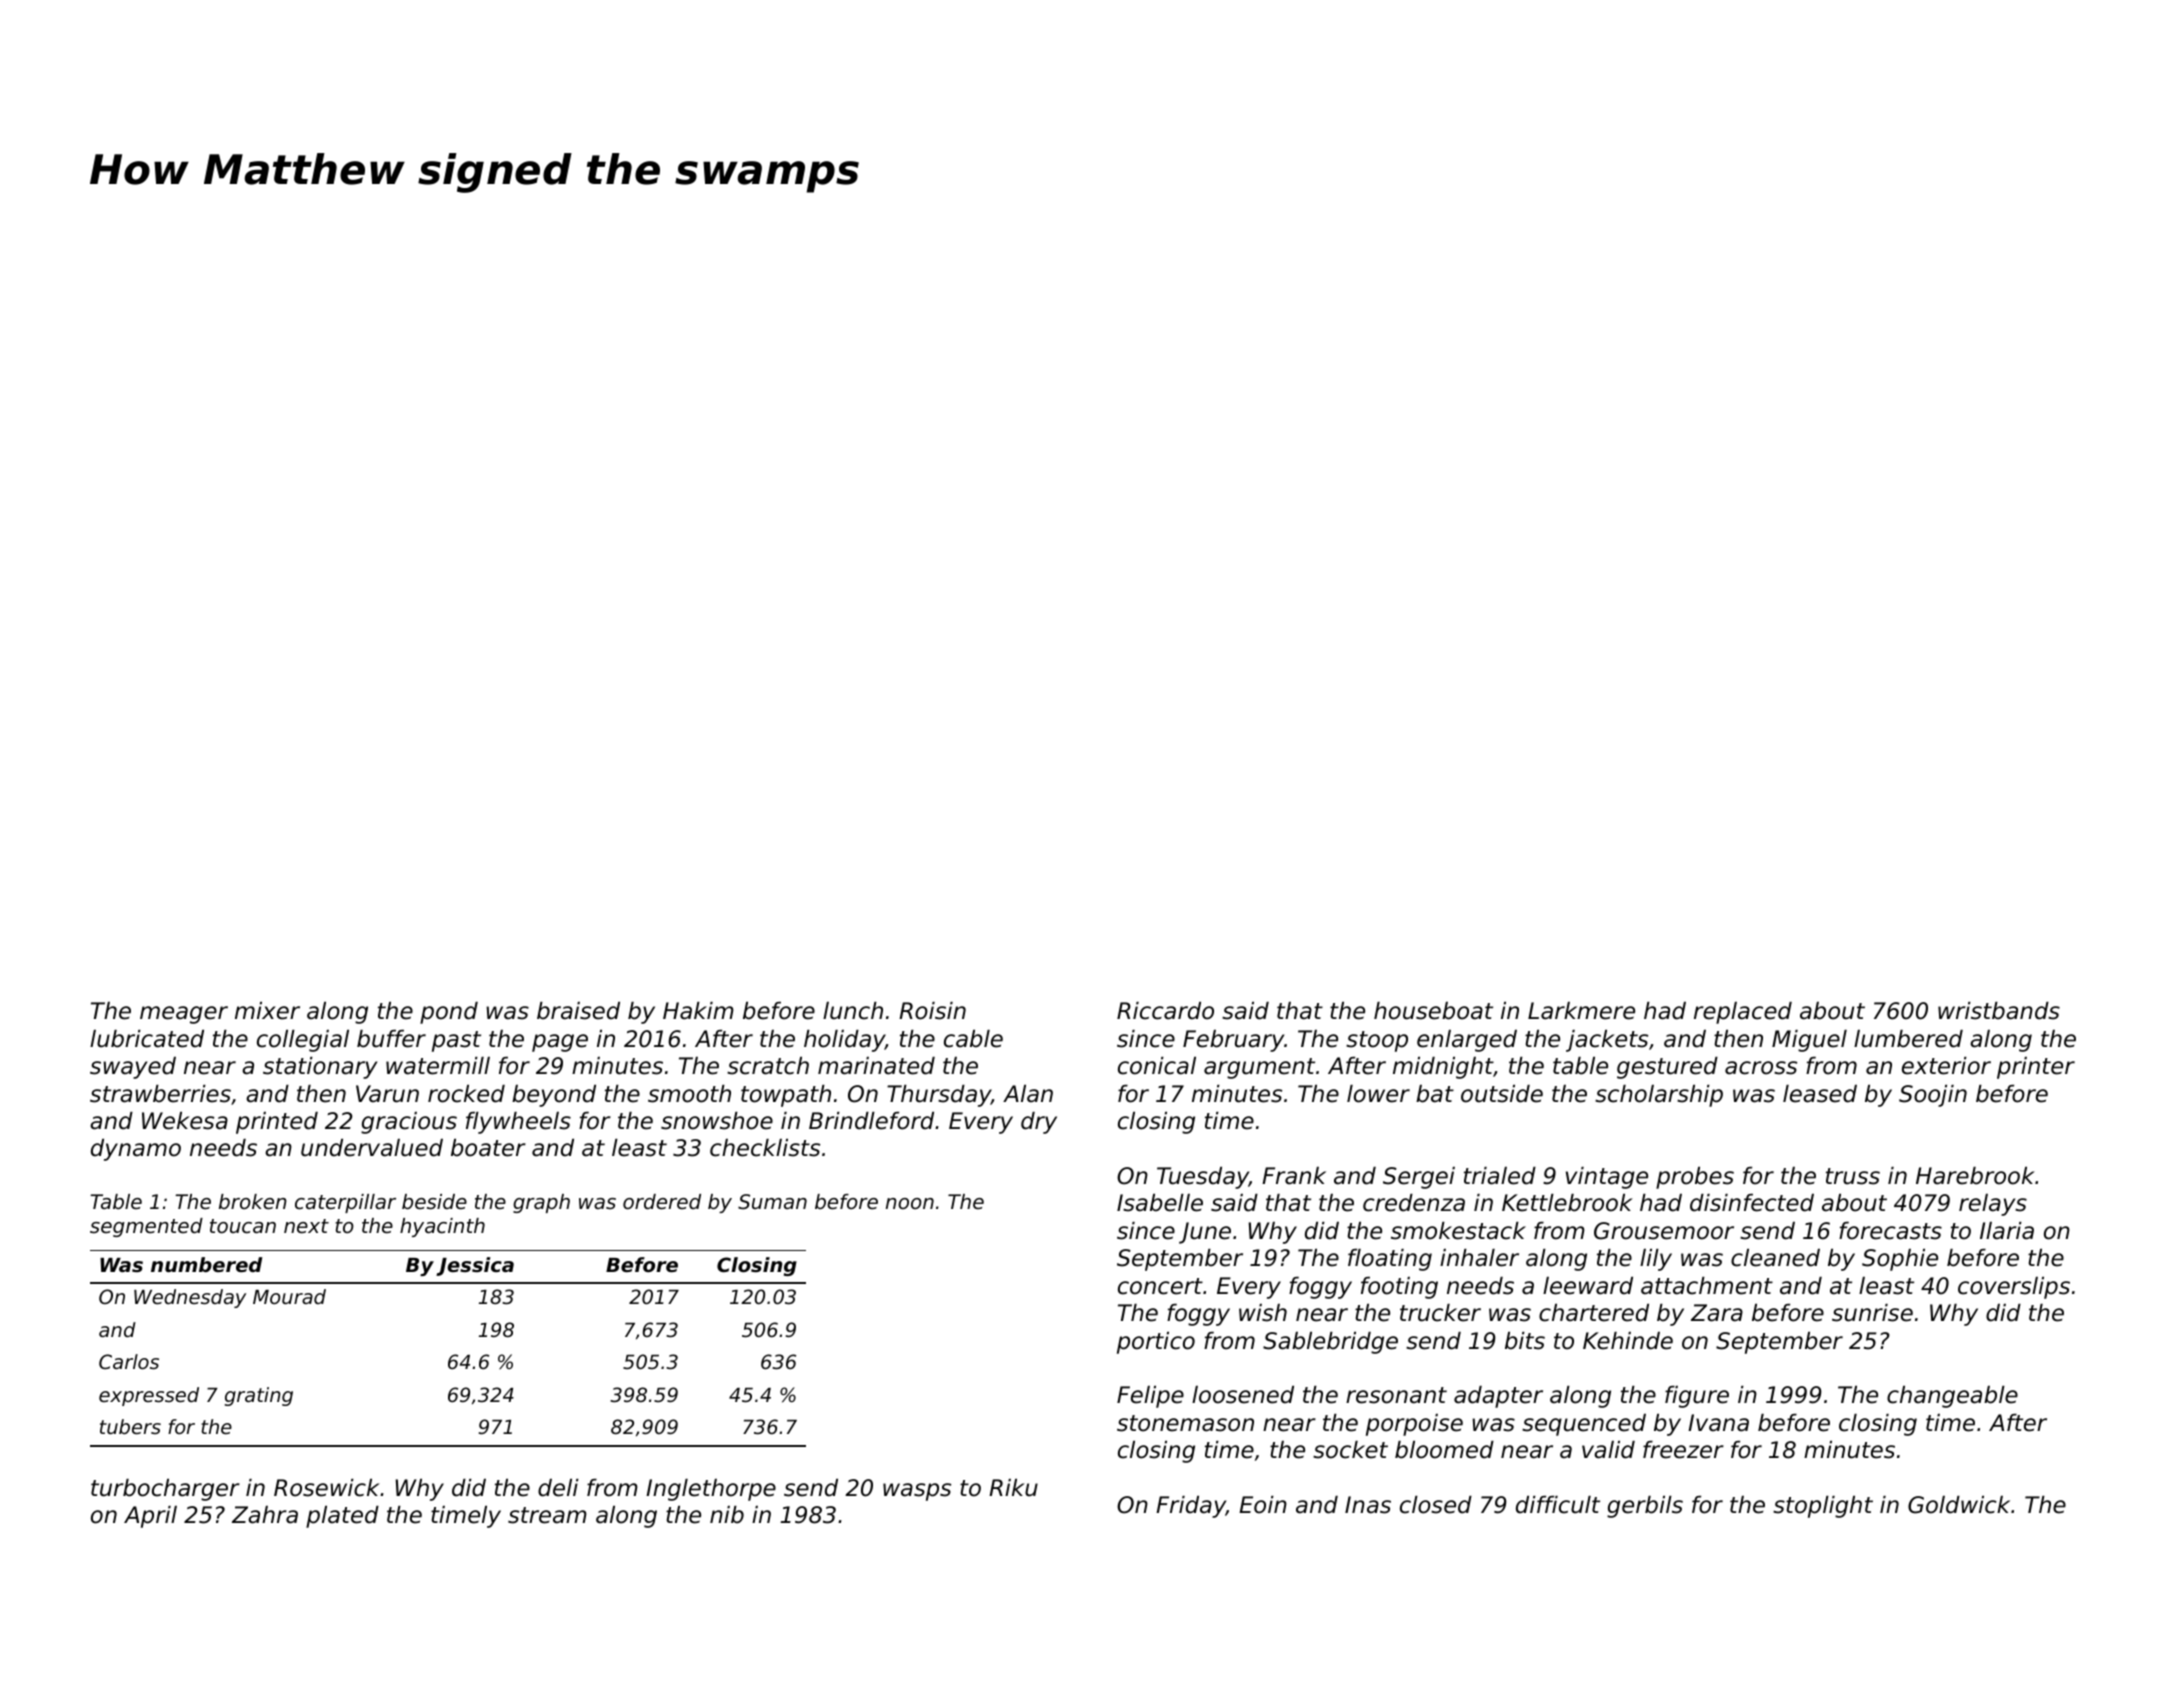 This screenshot has width=2178, height=1683. What do you see at coordinates (547, 1515) in the screenshot?
I see `stream` at bounding box center [547, 1515].
